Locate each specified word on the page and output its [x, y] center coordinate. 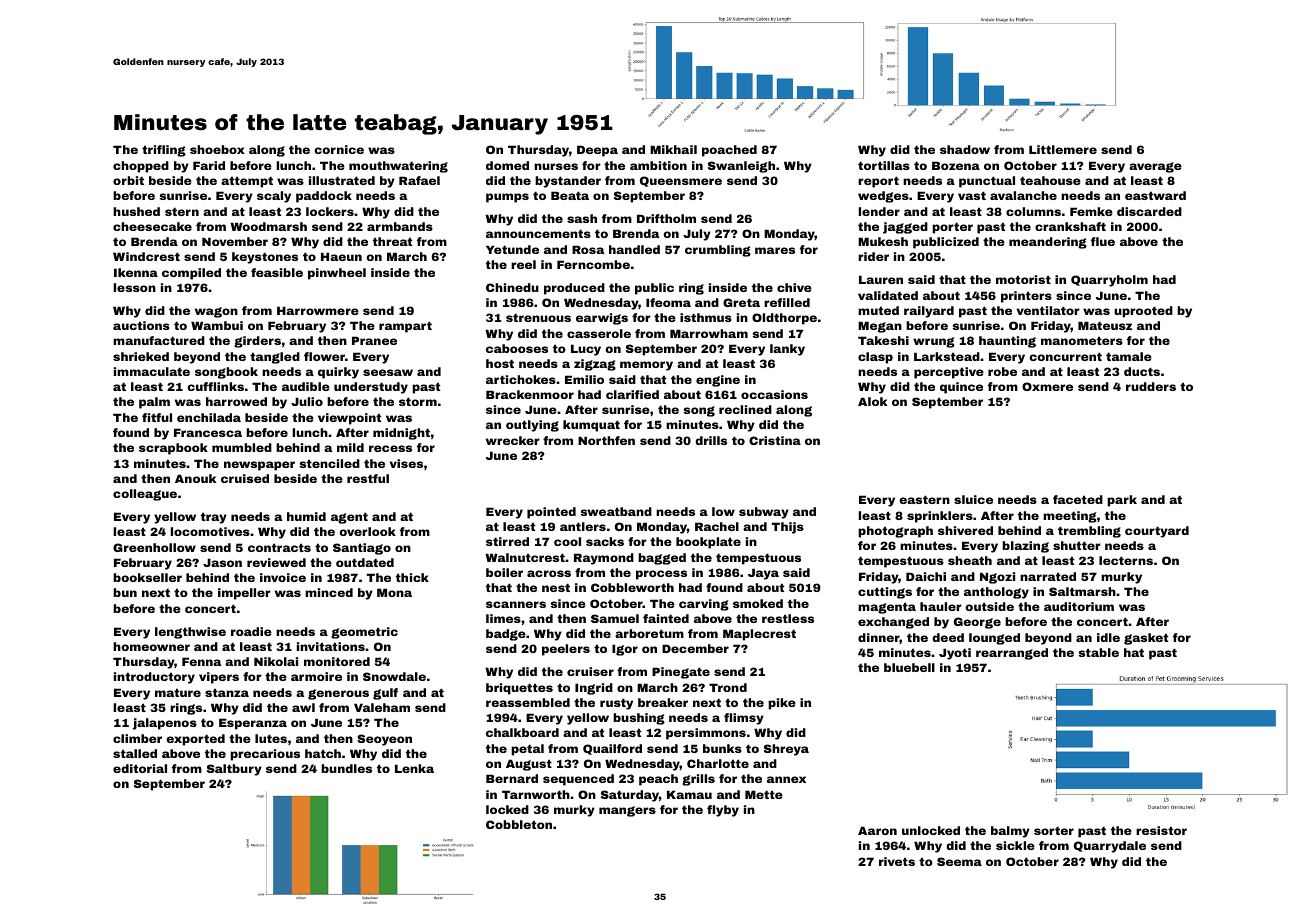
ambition [658, 165]
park [1122, 501]
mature [178, 692]
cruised [245, 478]
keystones [265, 258]
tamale [1129, 356]
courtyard [1157, 532]
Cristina [775, 440]
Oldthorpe [784, 319]
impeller [244, 594]
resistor [1161, 830]
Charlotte [718, 763]
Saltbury [234, 770]
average [1155, 167]
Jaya [763, 574]
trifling [164, 151]
